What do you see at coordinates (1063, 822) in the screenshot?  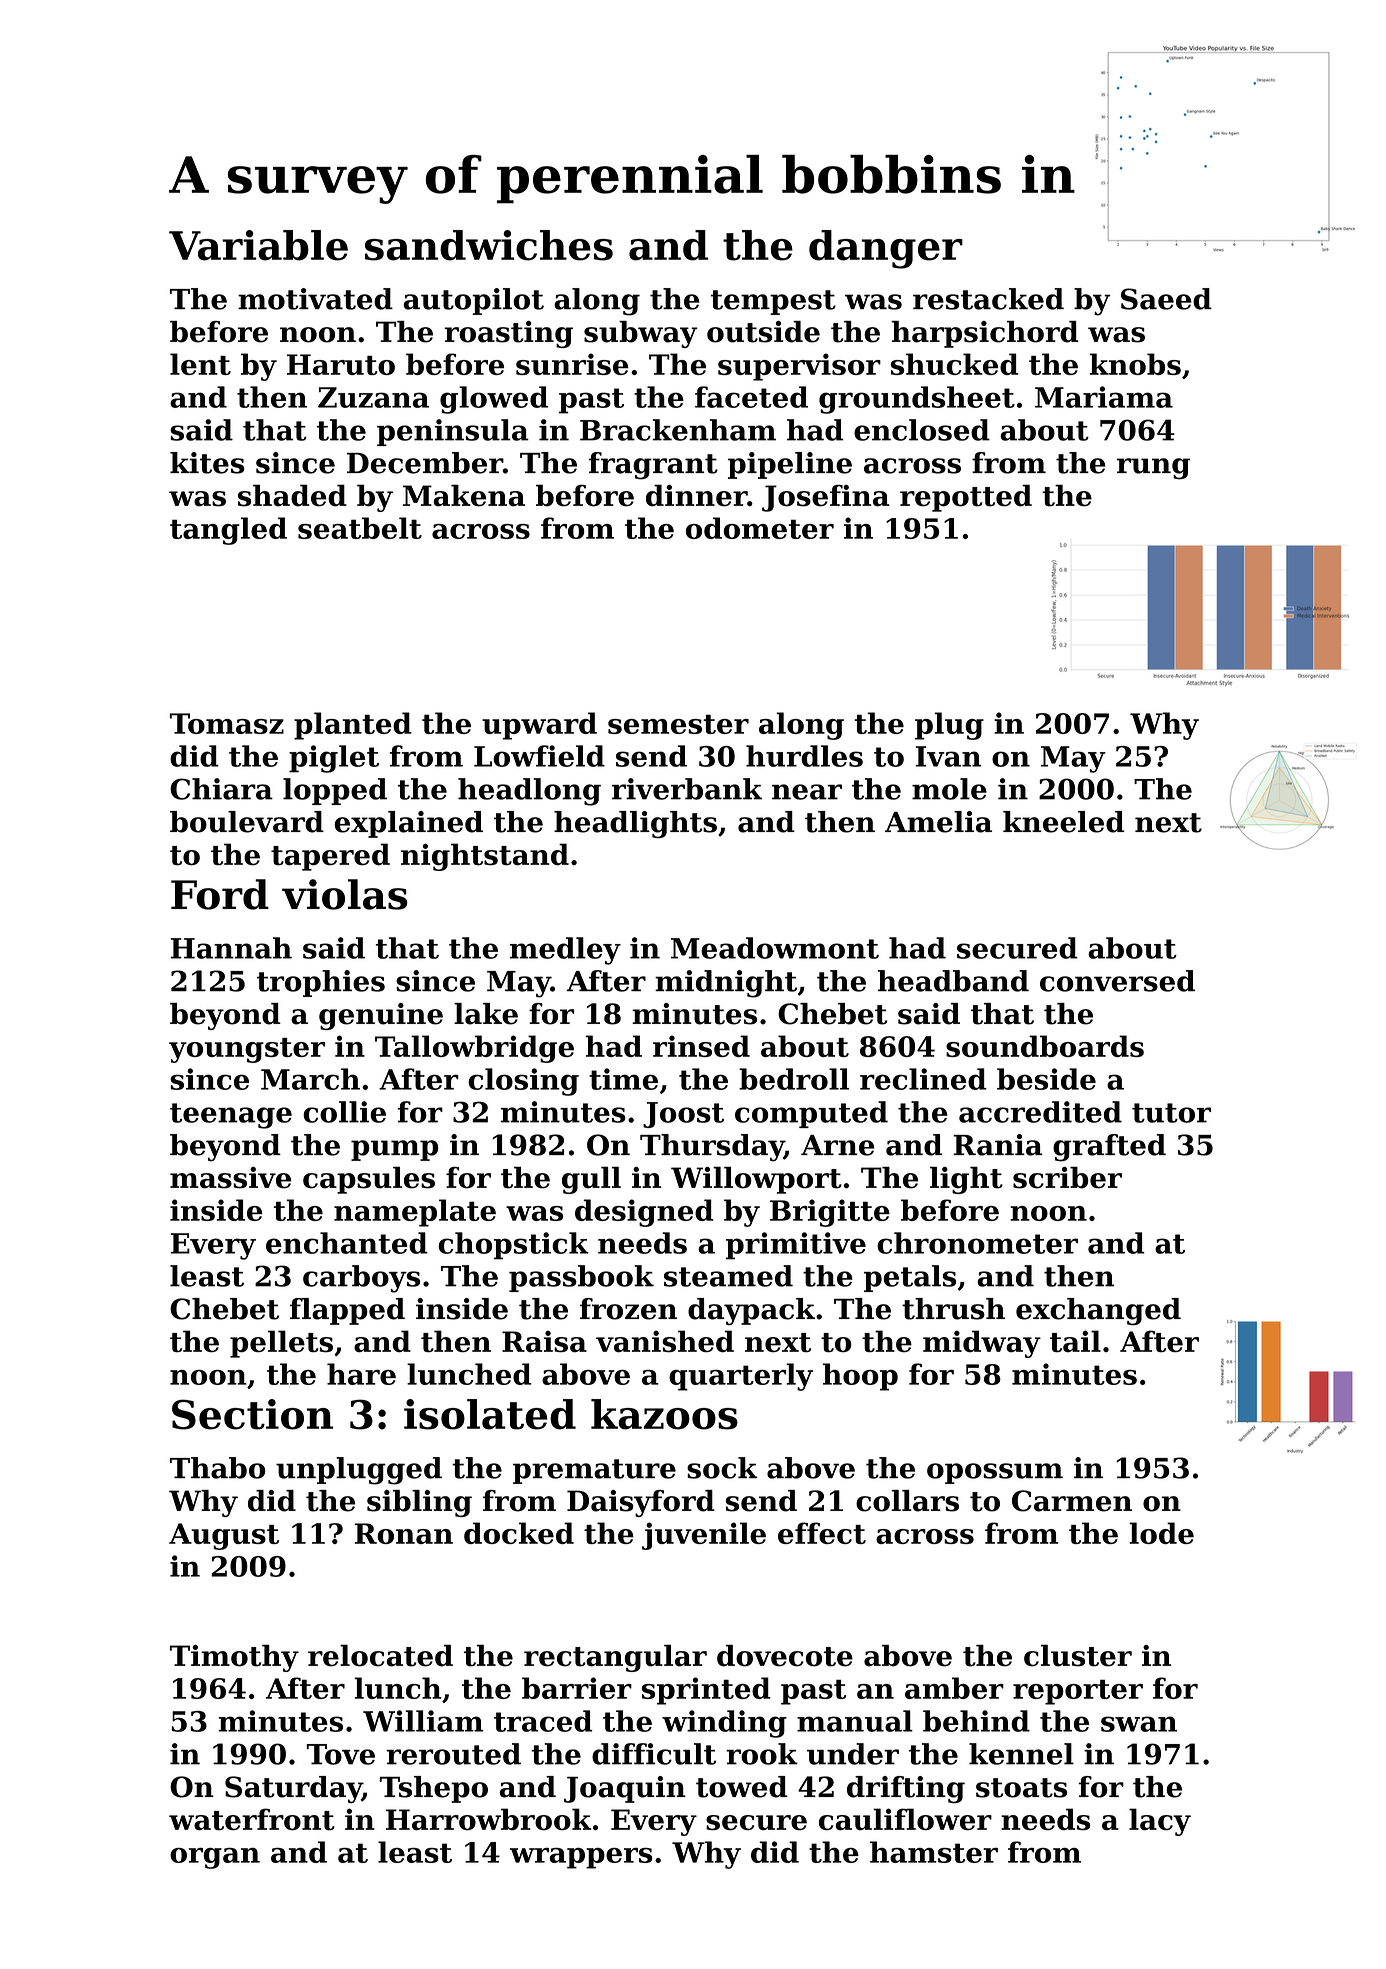 I see `kneeled` at bounding box center [1063, 822].
